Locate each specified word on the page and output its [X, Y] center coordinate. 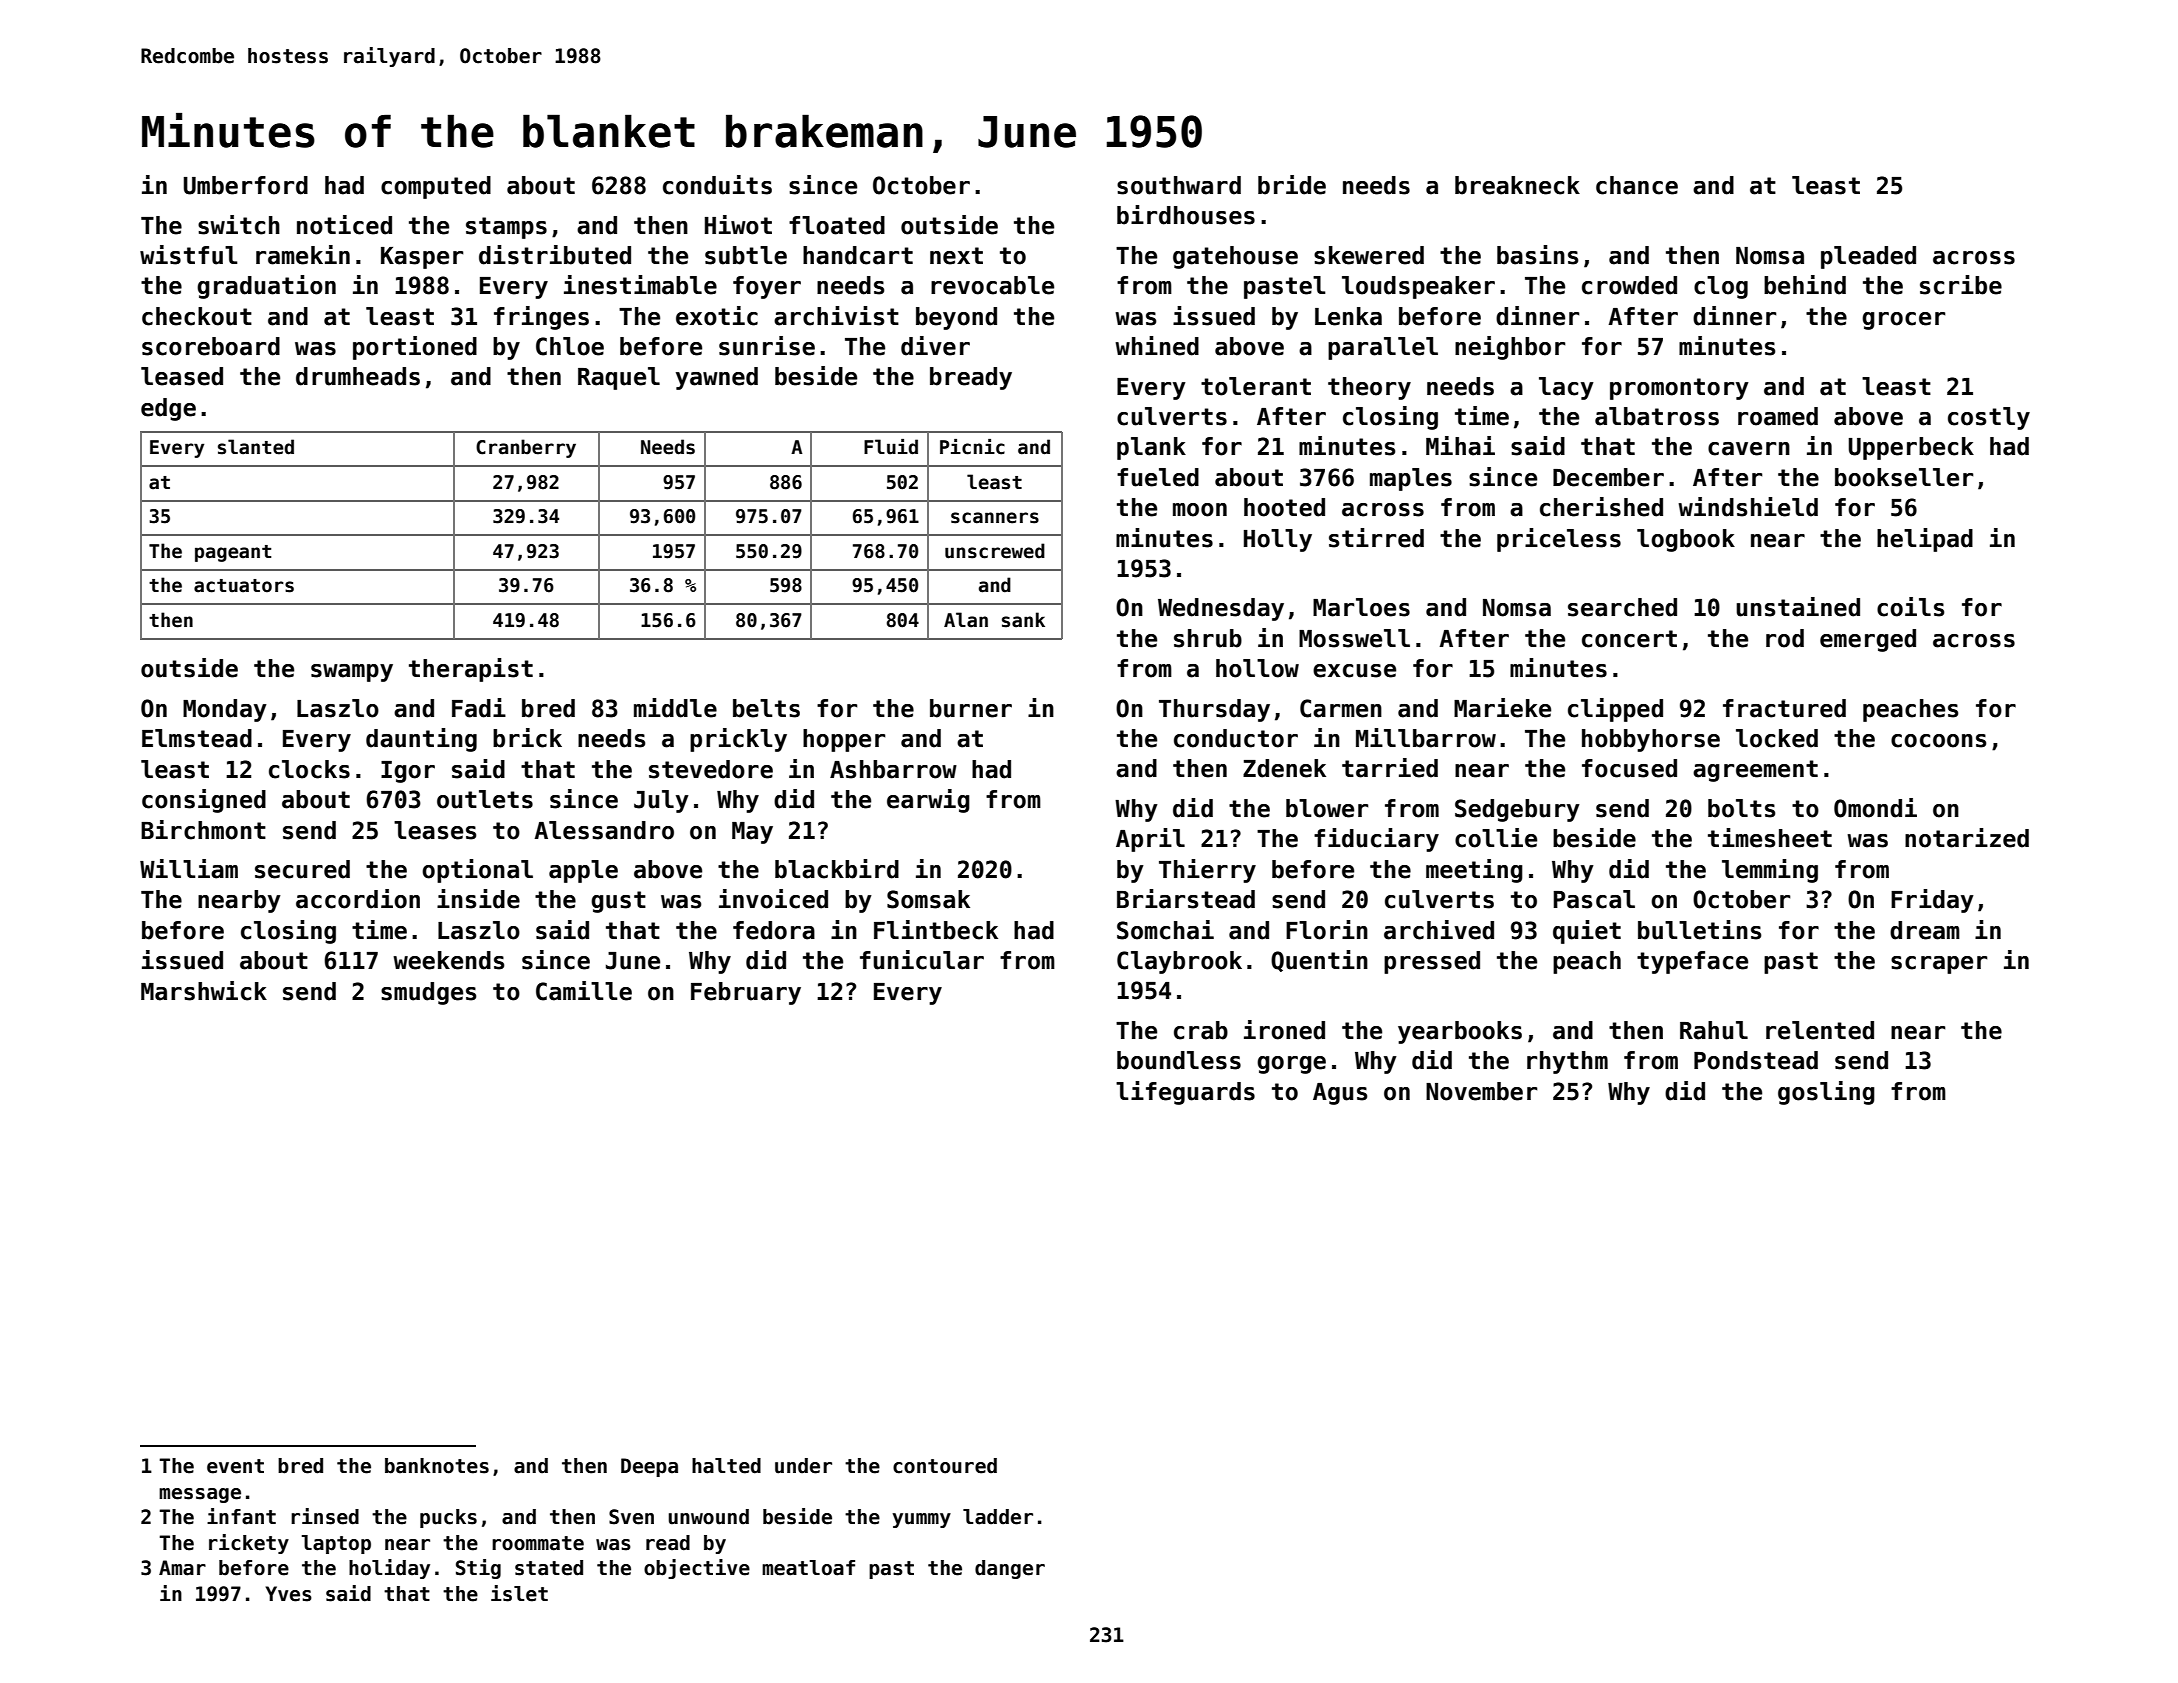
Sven [631, 1517]
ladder [998, 1517]
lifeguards [1185, 1093]
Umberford [246, 185]
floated [837, 225]
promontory [1679, 389]
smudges [429, 993]
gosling [1826, 1093]
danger [1010, 1569]
